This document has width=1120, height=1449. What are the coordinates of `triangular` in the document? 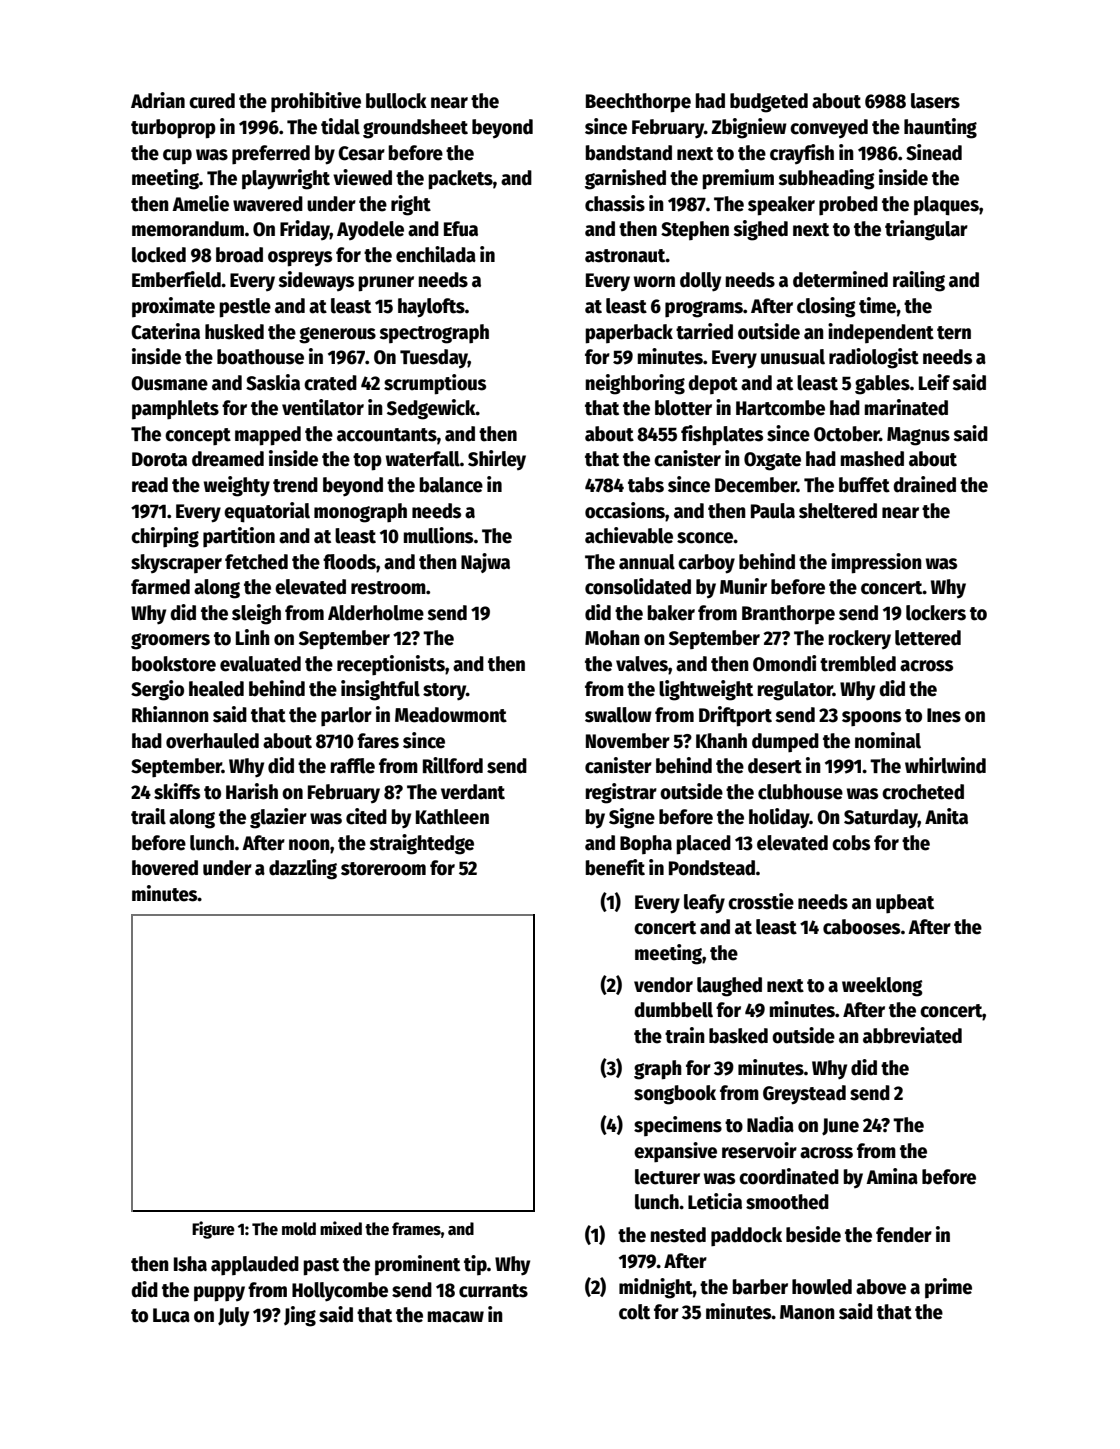 It's located at (926, 230).
